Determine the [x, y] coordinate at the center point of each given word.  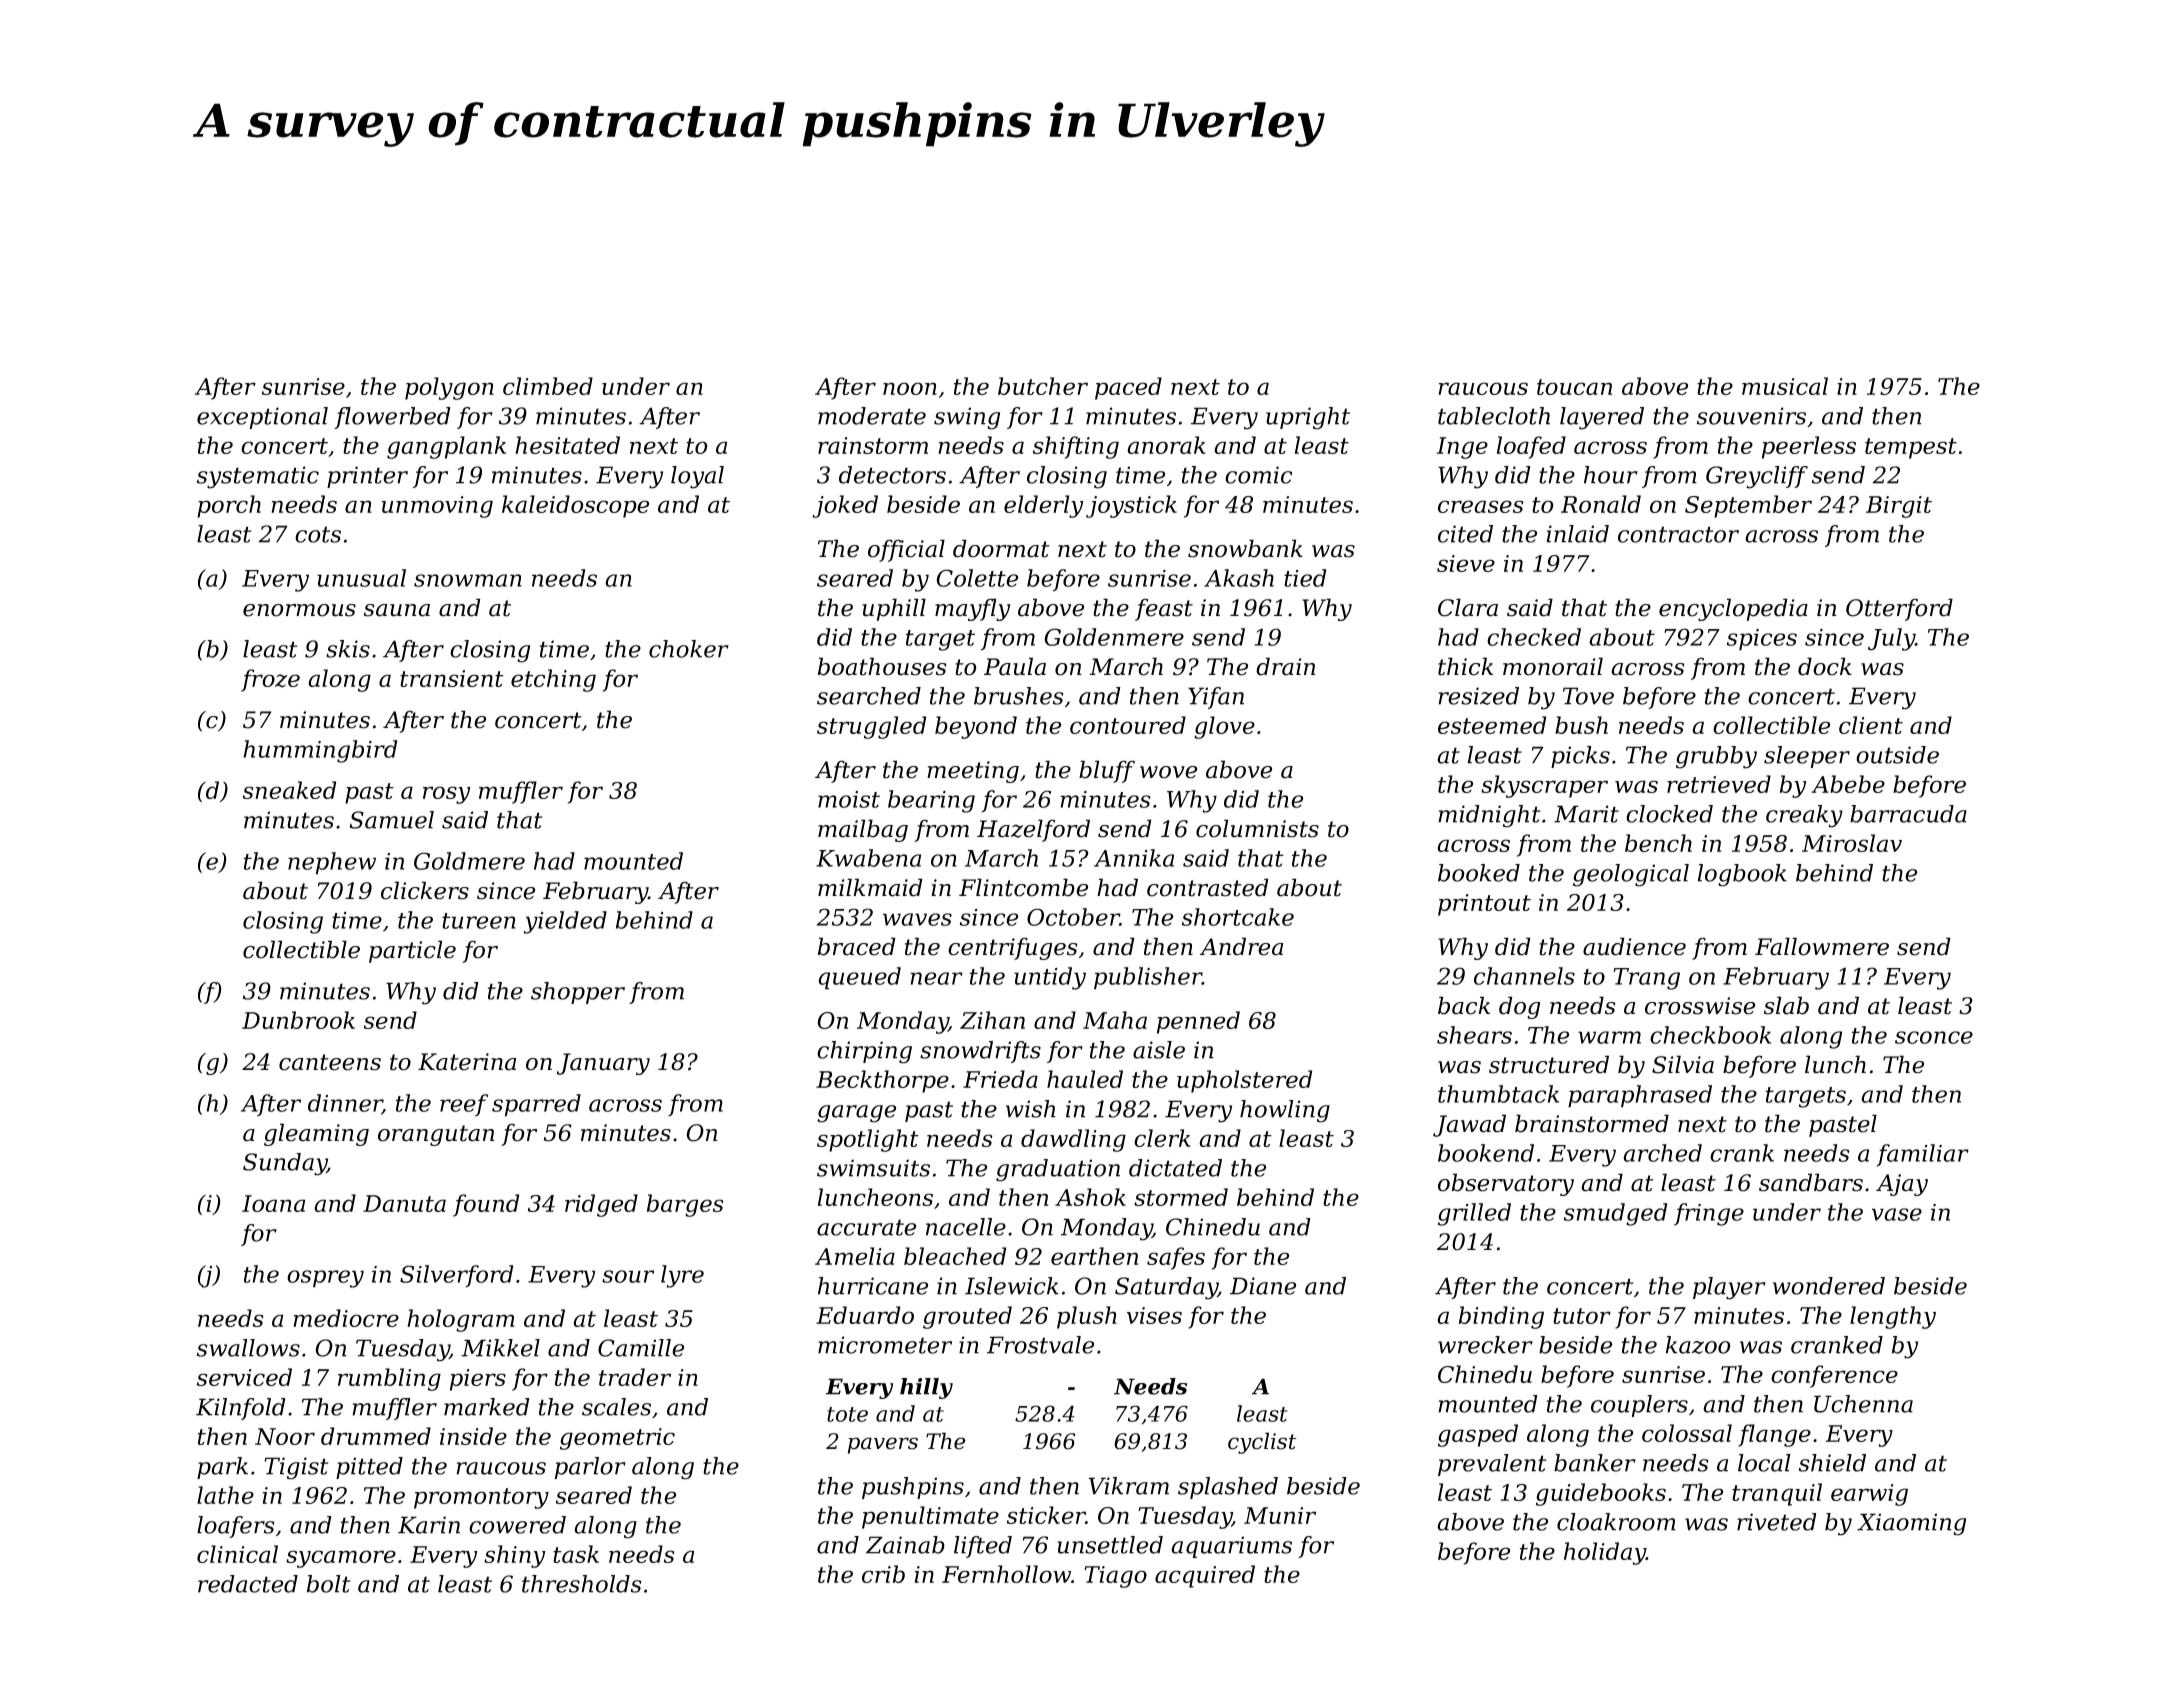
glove [1224, 727]
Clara [1468, 607]
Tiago [1115, 1577]
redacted [248, 1584]
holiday [1605, 1553]
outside [1897, 755]
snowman [468, 580]
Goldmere [469, 861]
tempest [1911, 448]
